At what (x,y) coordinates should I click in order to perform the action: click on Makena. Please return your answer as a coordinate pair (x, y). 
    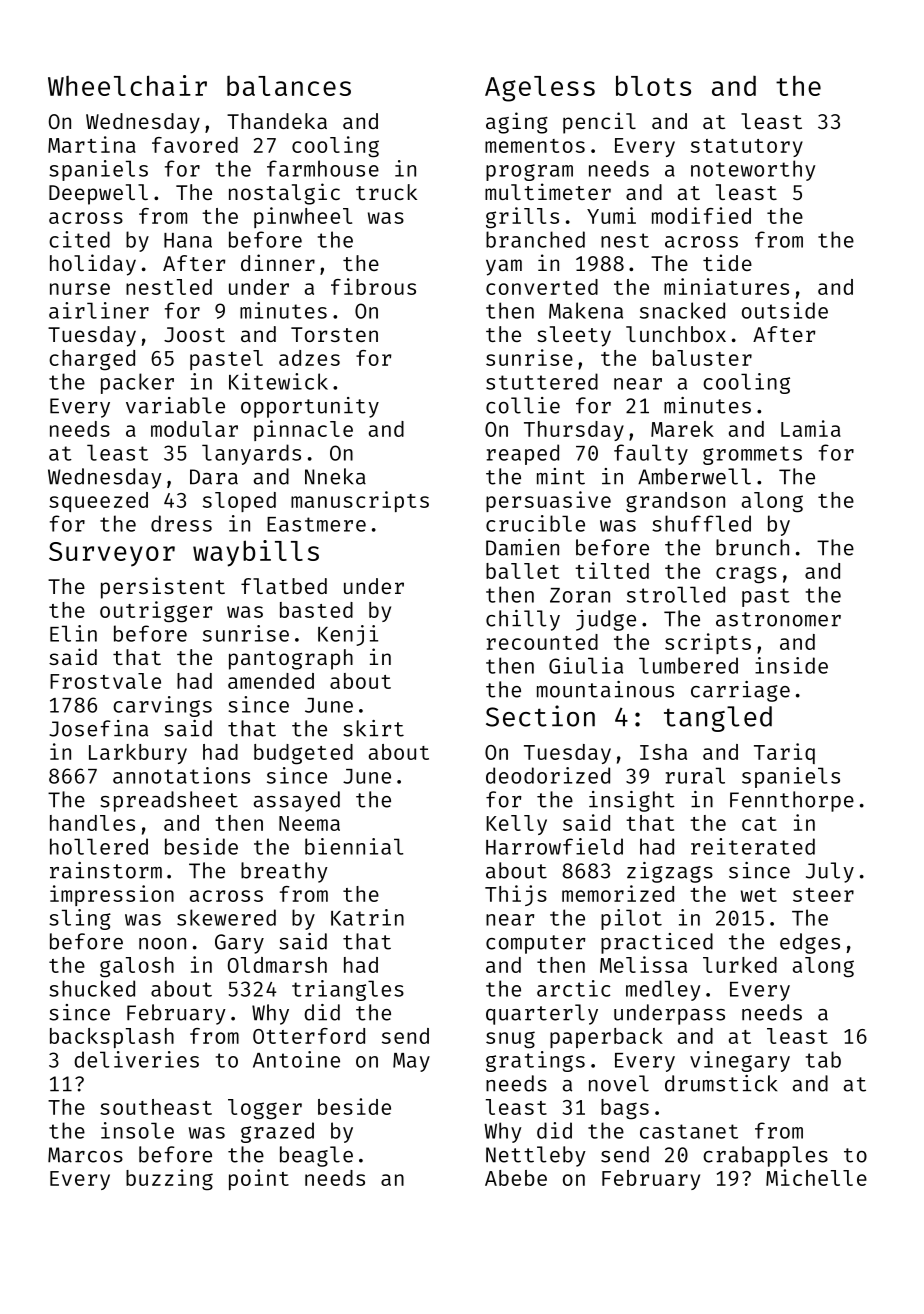
    Looking at the image, I should click on (586, 310).
